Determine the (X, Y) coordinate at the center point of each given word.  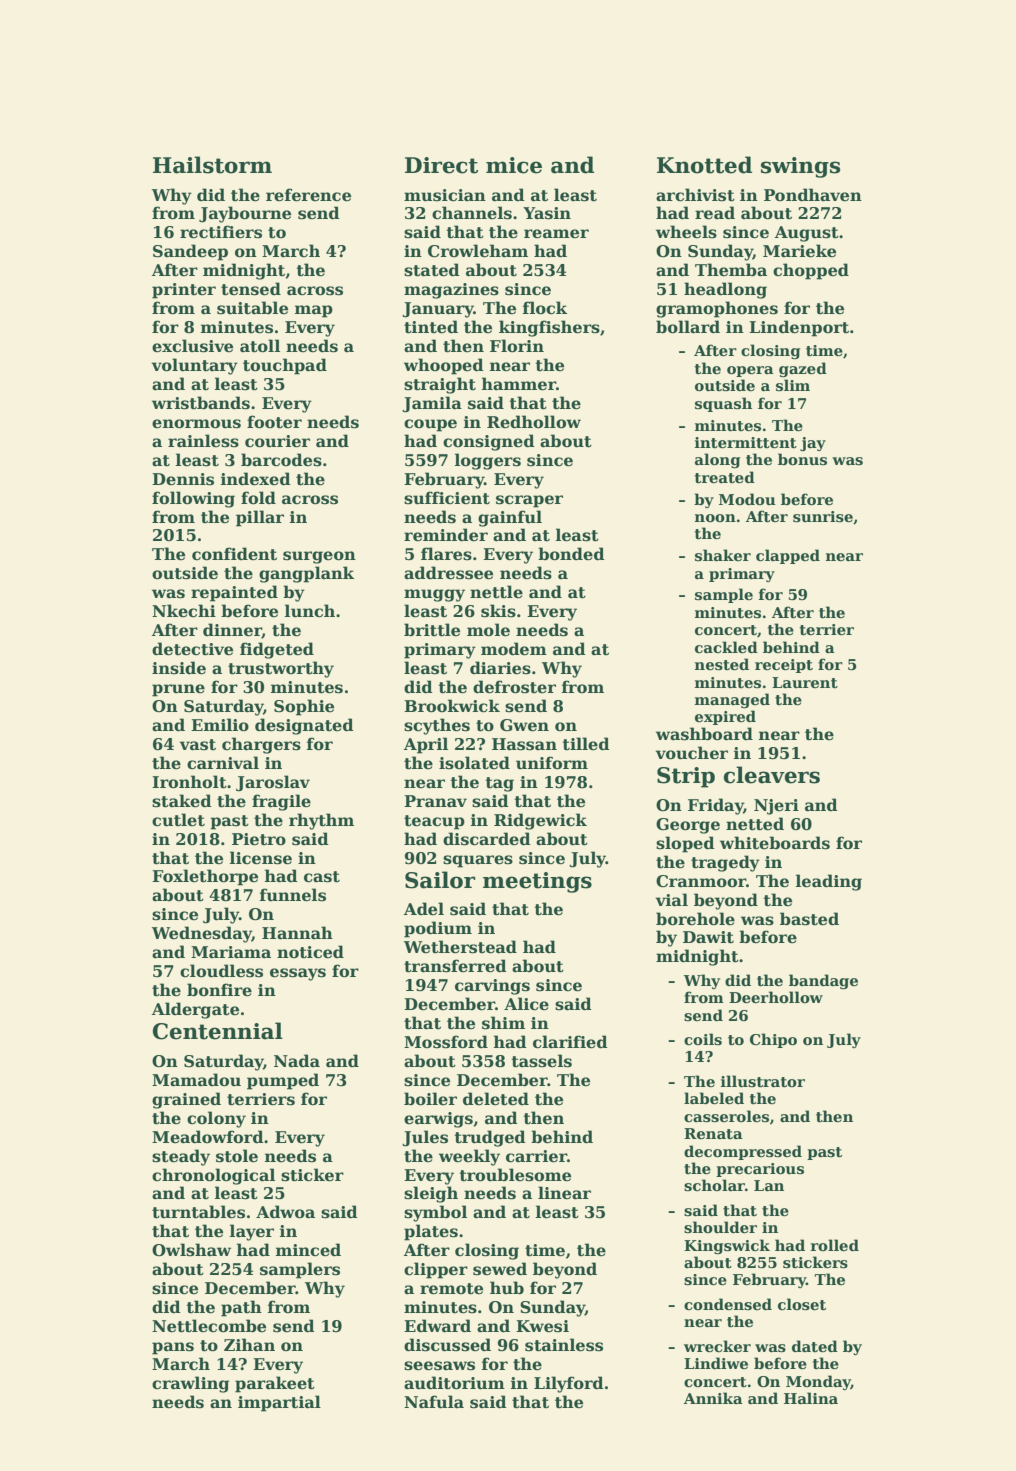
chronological (213, 1176)
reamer (556, 234)
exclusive (192, 346)
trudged (490, 1138)
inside (179, 668)
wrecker (717, 1346)
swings (800, 167)
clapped (788, 556)
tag (499, 784)
